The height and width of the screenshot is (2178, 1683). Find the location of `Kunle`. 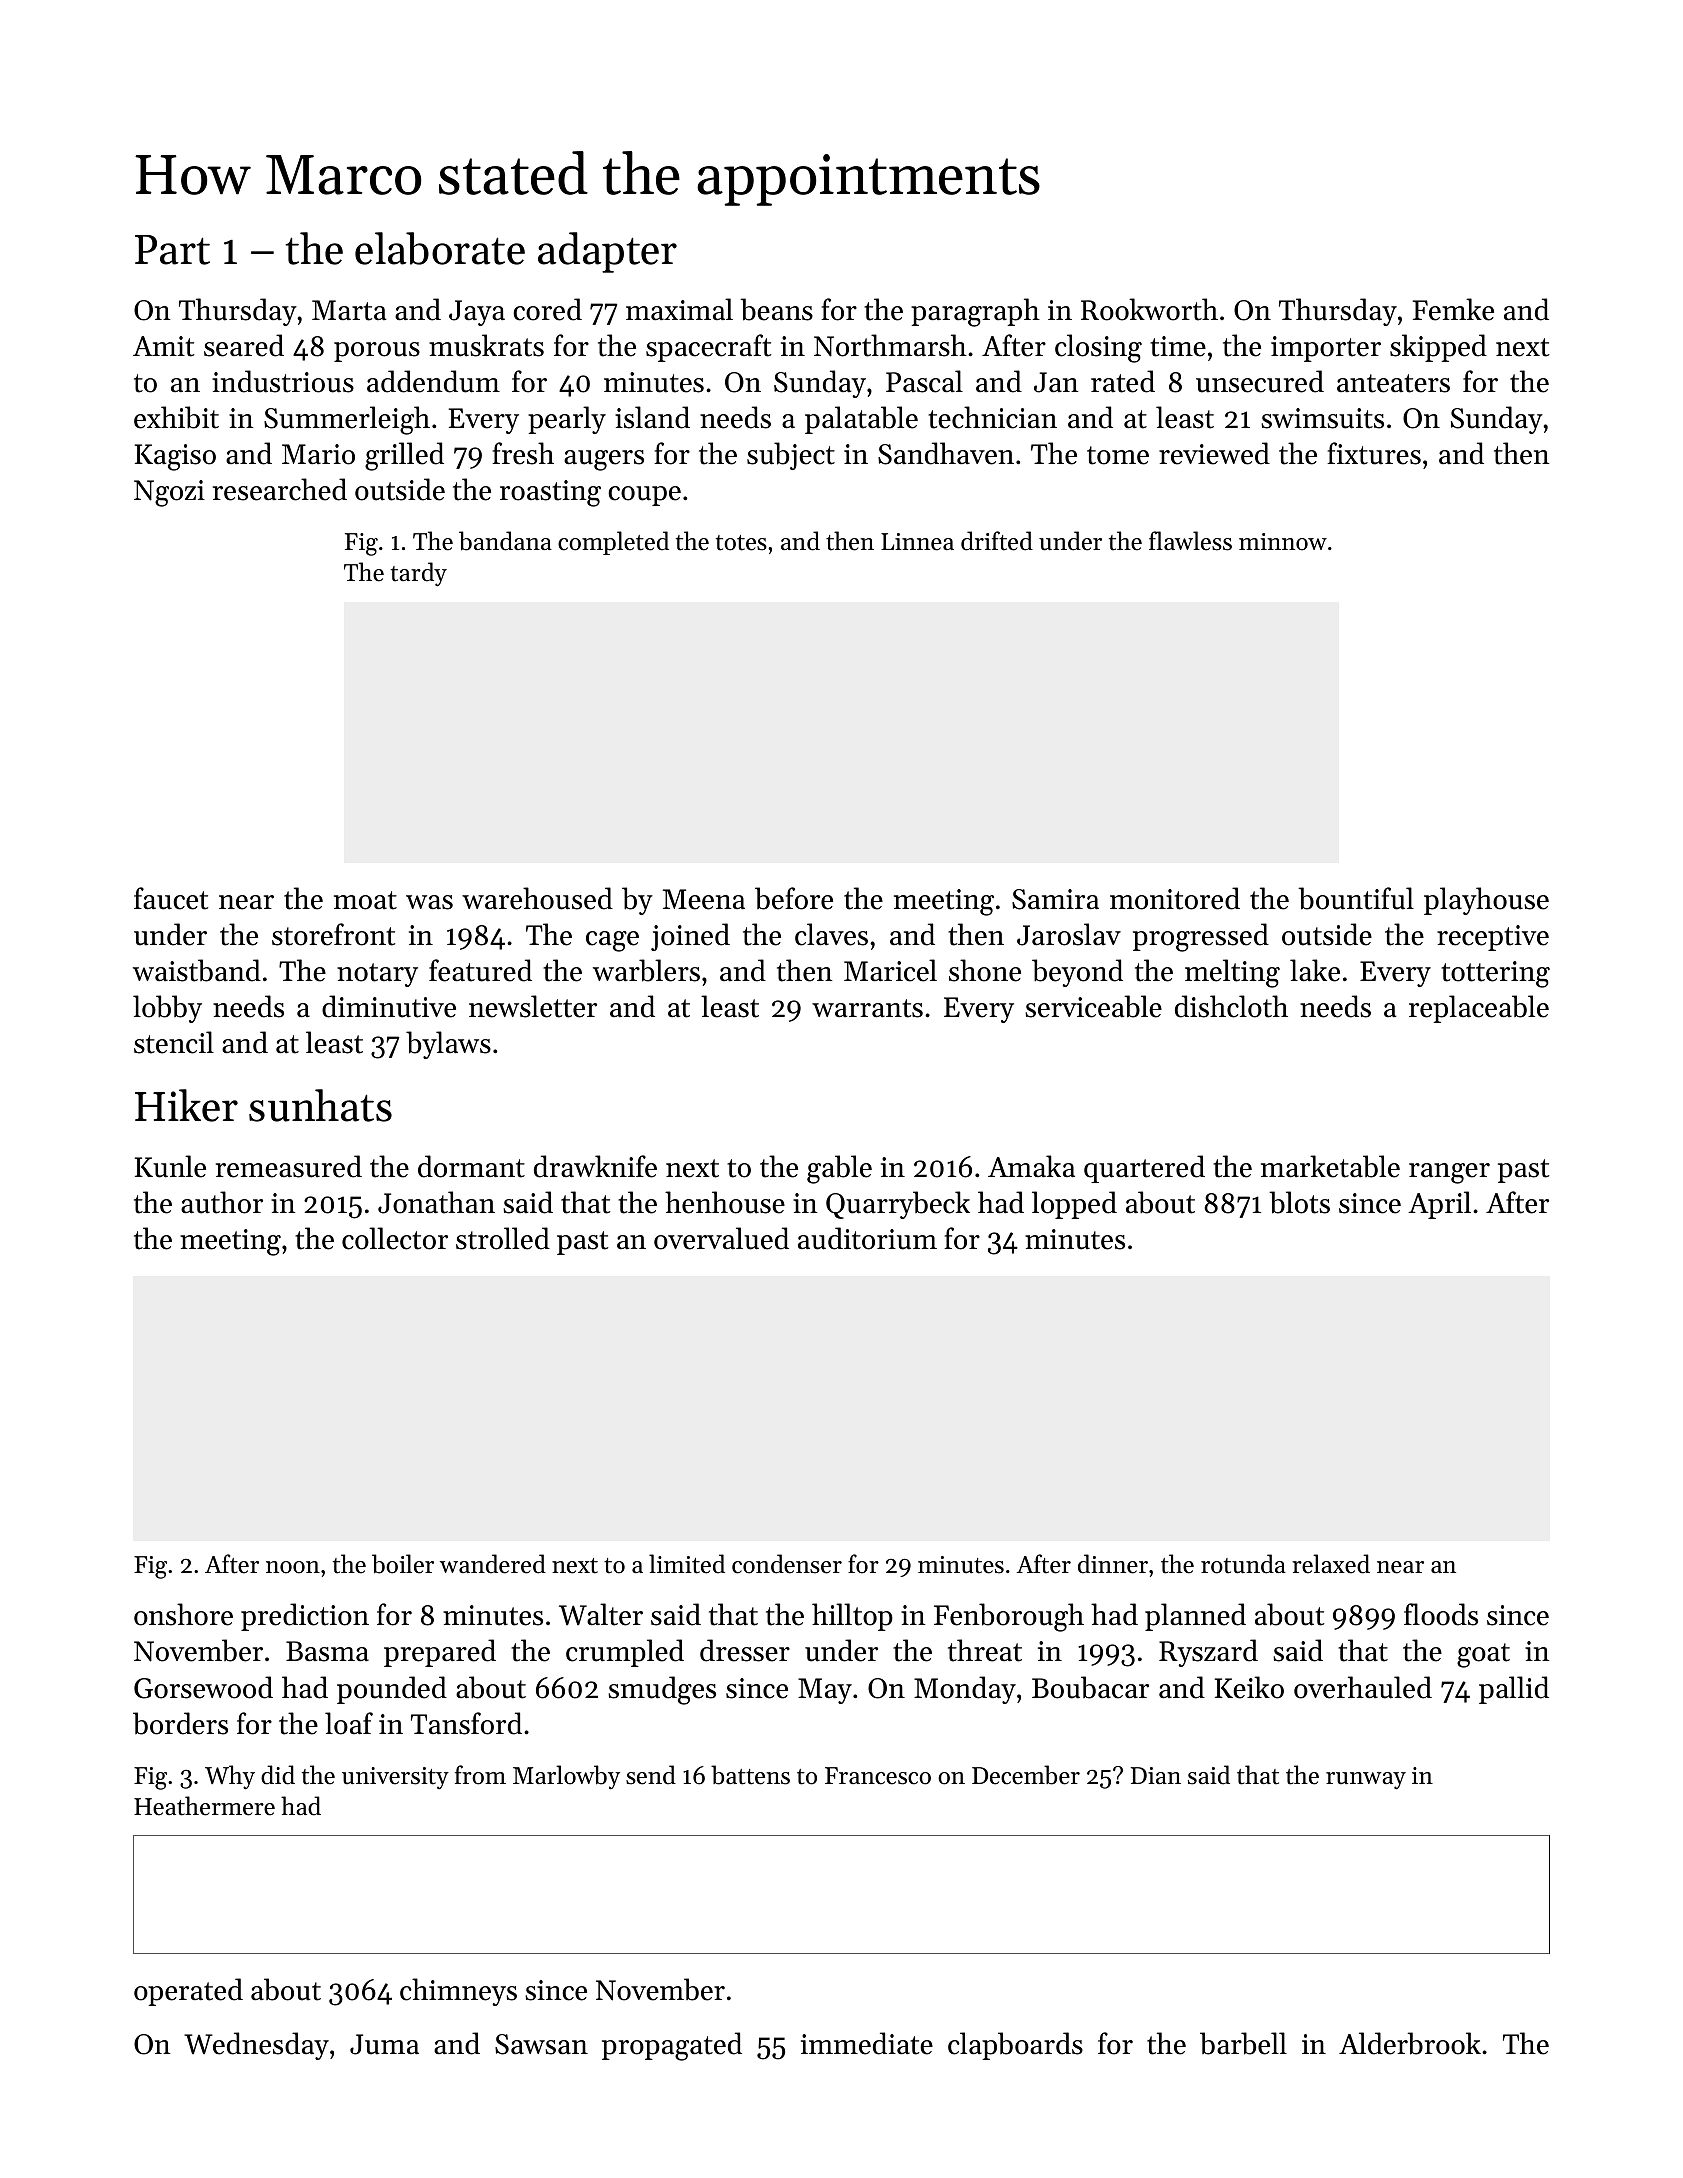

Kunle is located at coordinates (170, 1166).
